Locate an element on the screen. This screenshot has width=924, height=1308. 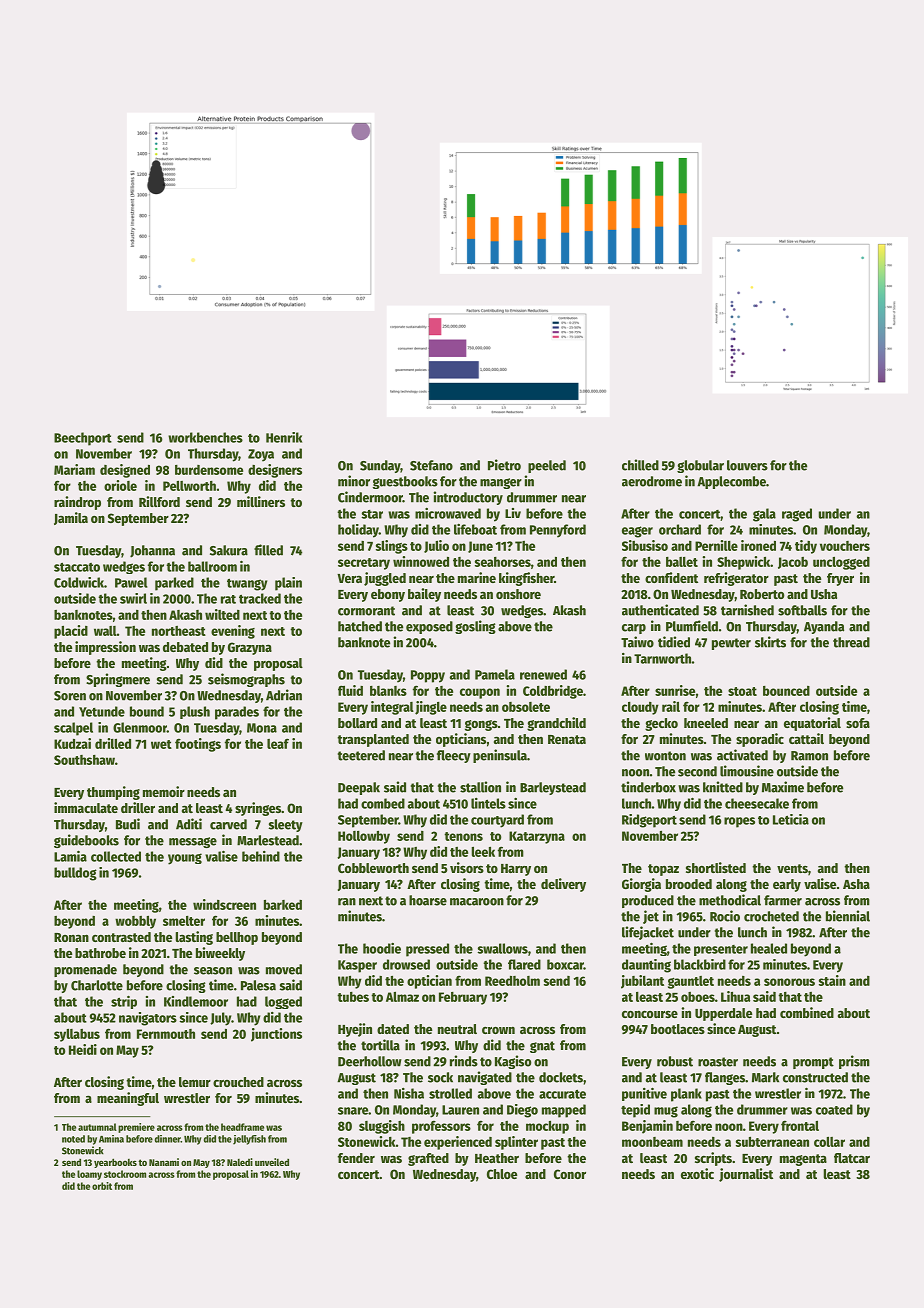
Pawel is located at coordinates (131, 582).
